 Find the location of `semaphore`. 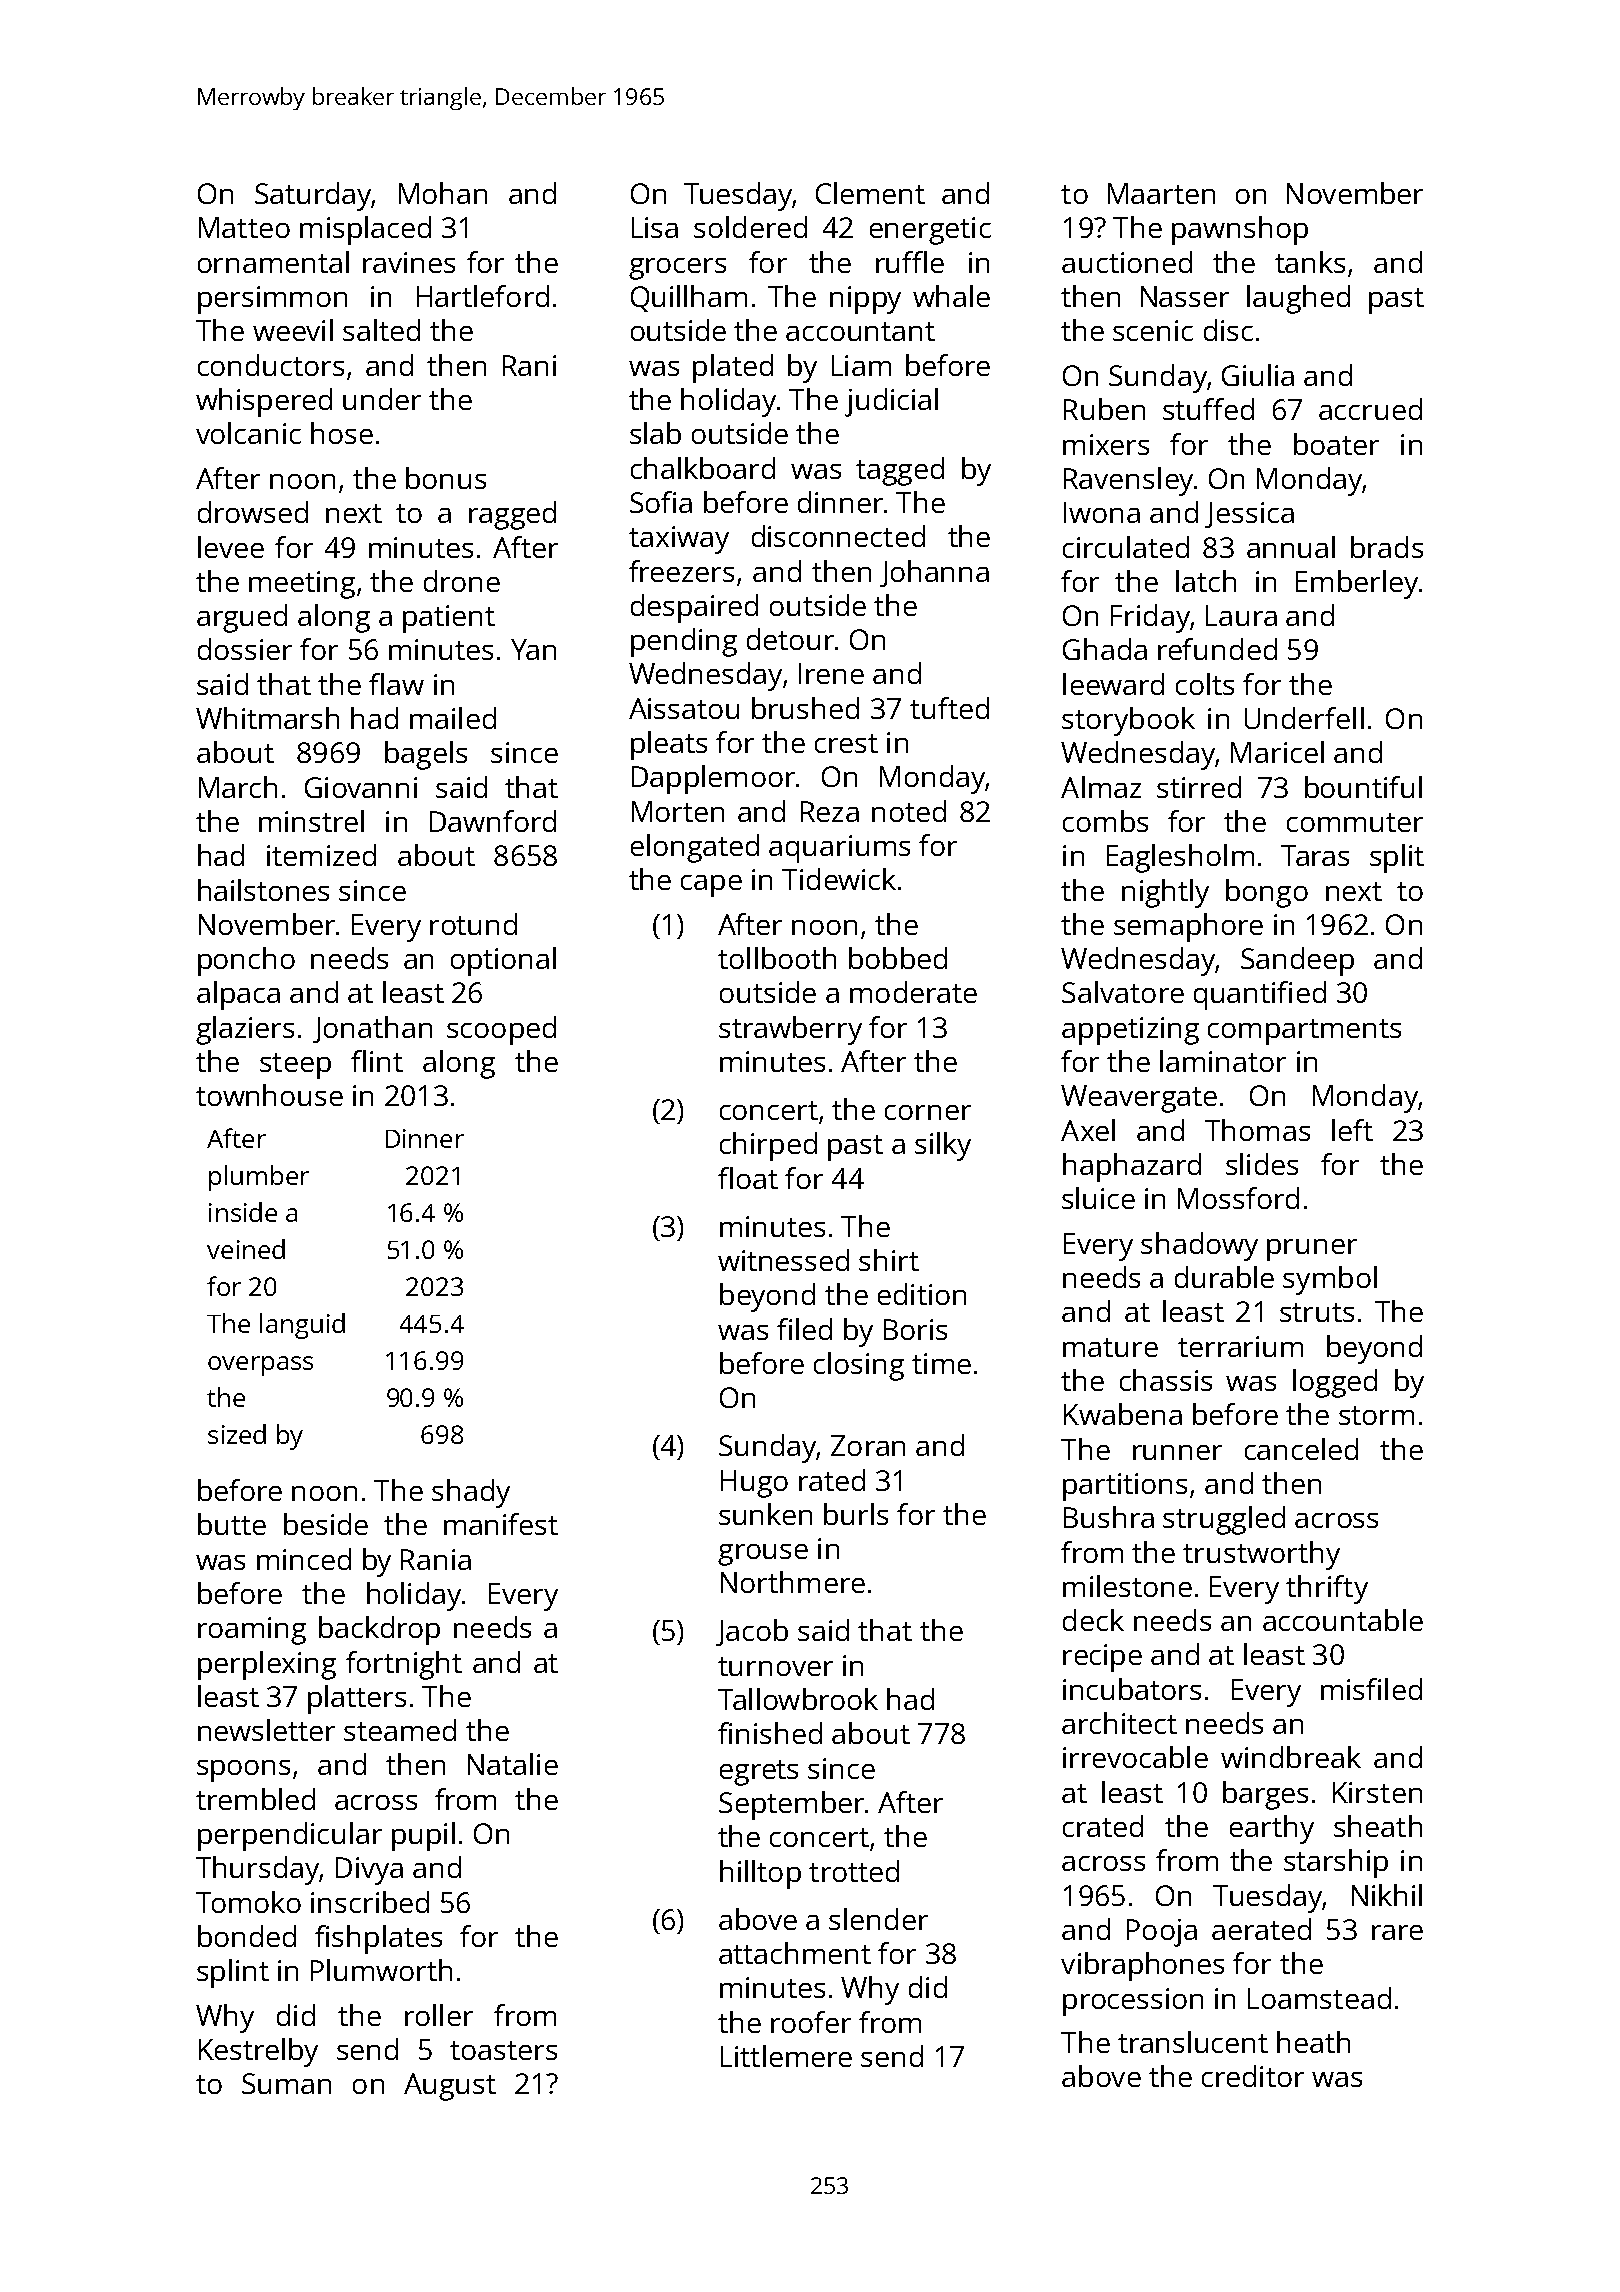

semaphore is located at coordinates (1188, 927).
